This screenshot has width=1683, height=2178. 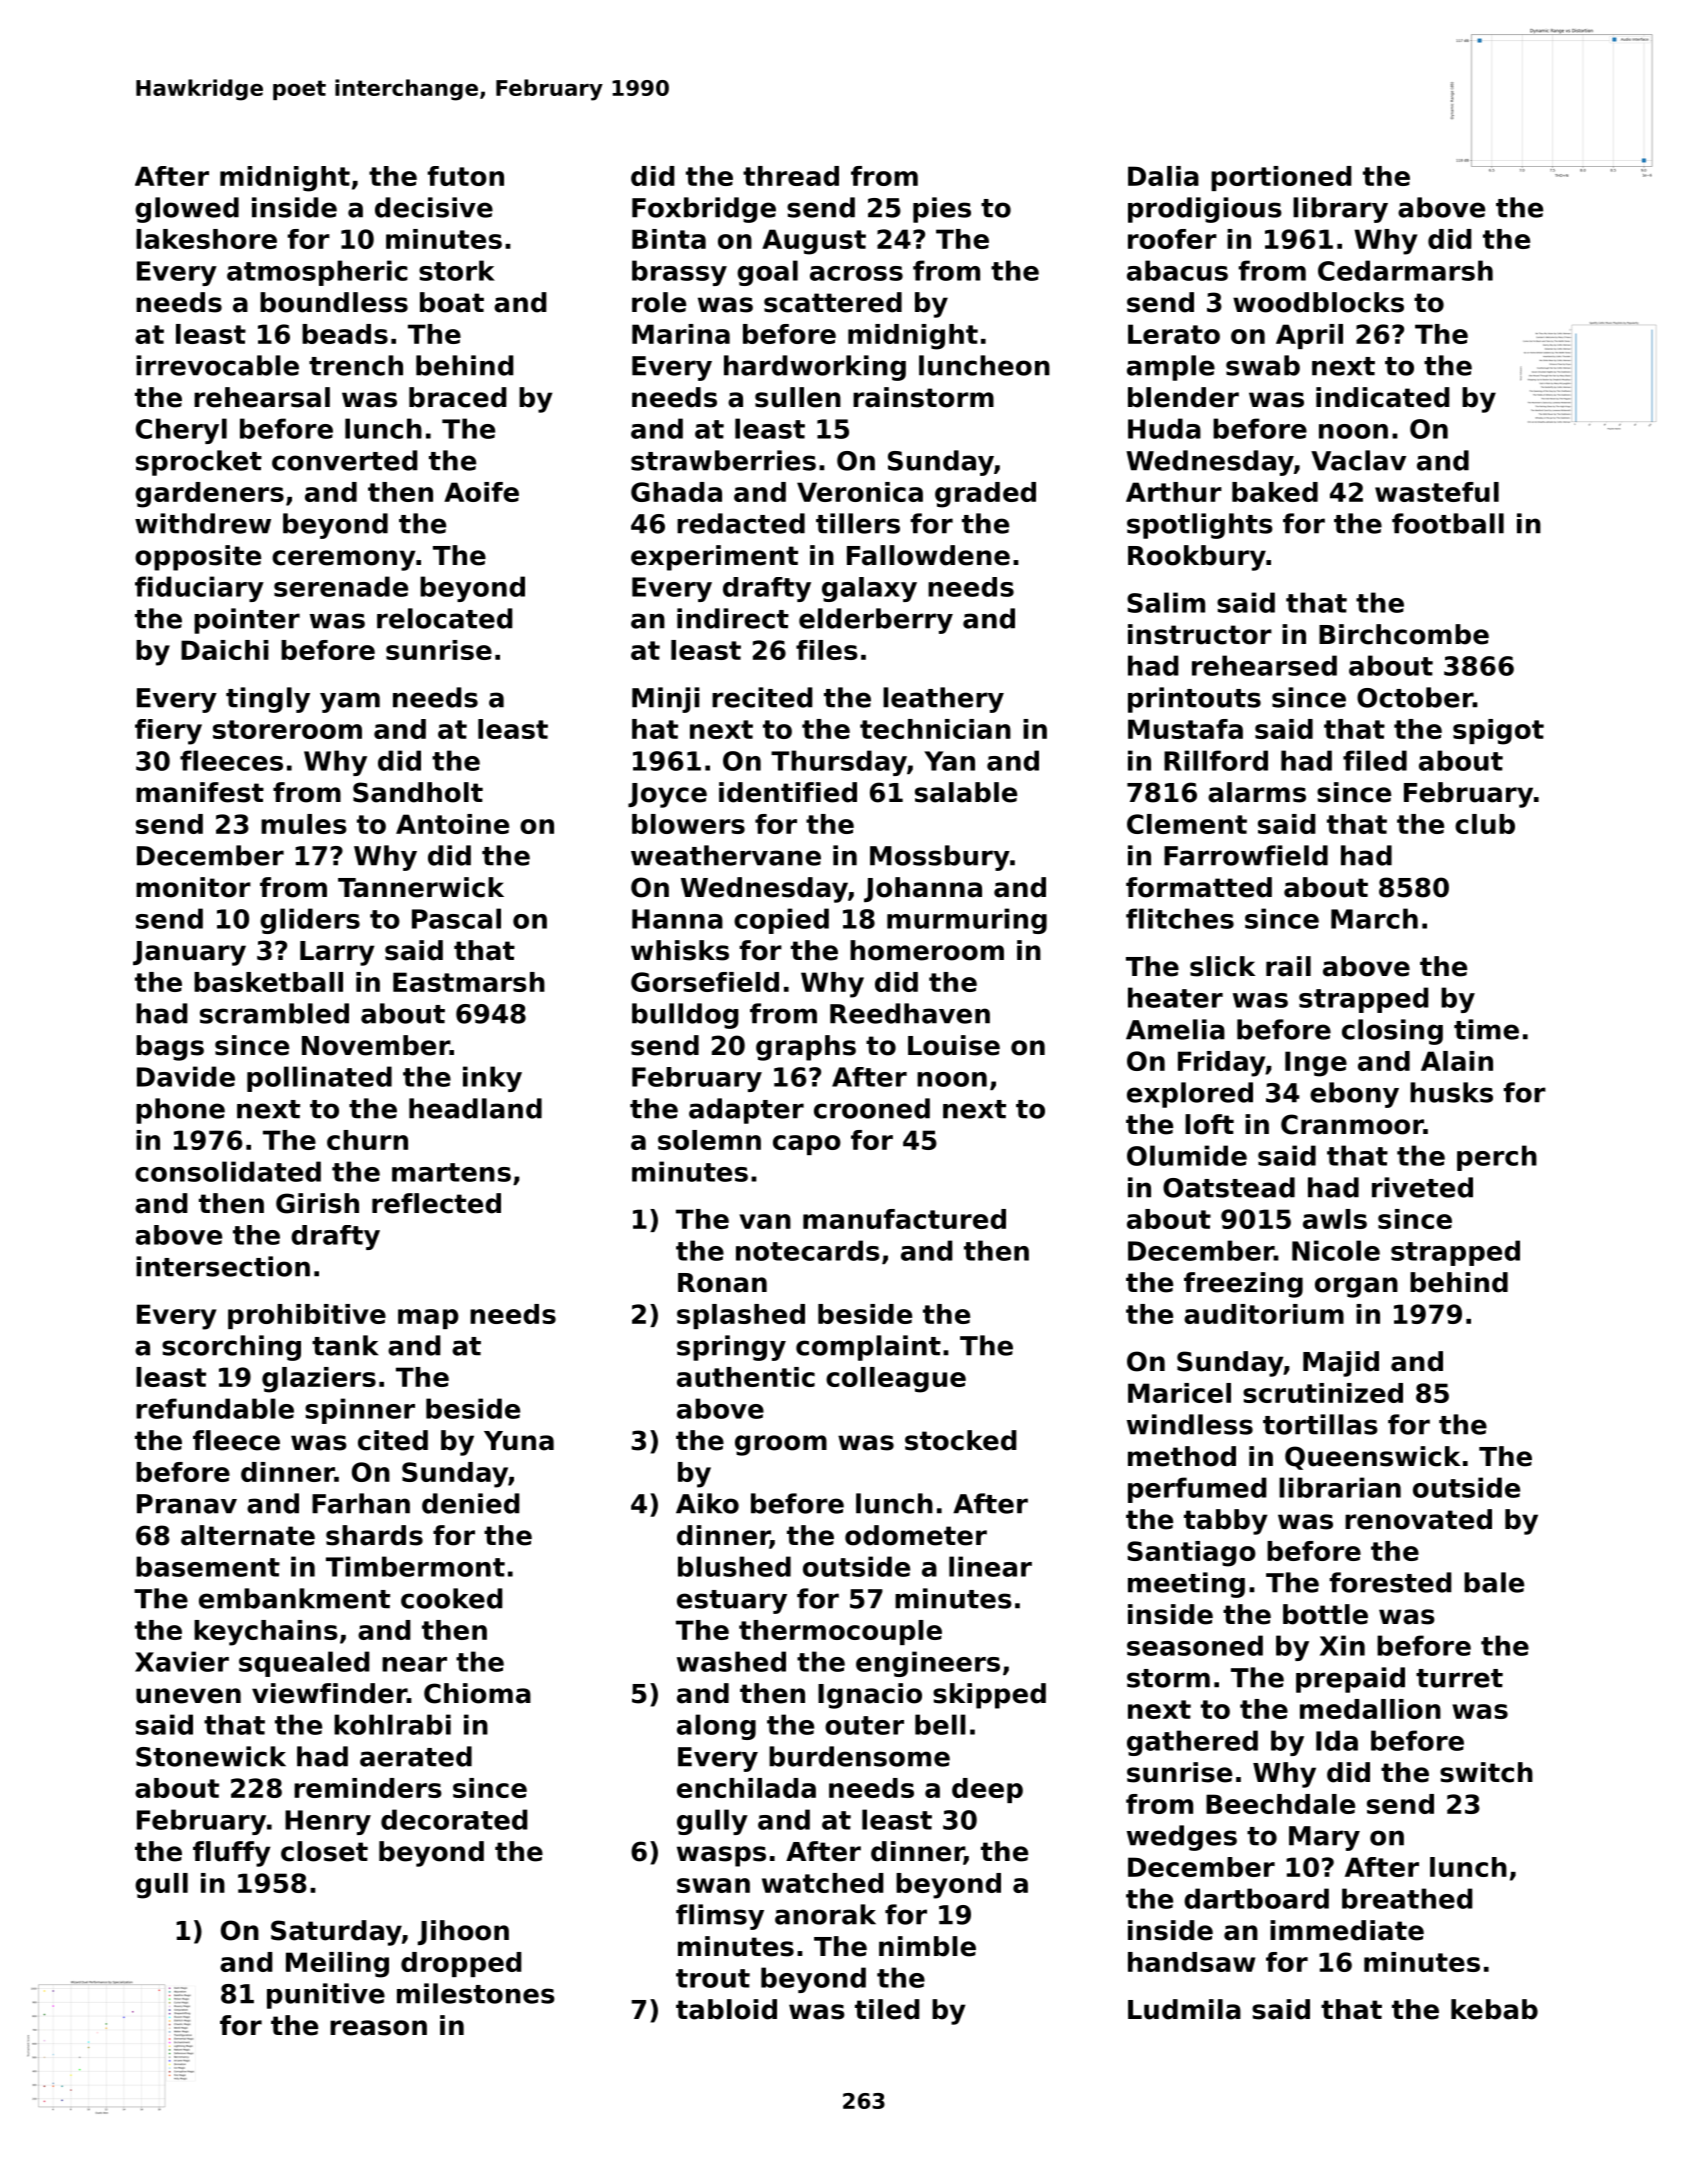 What do you see at coordinates (869, 589) in the screenshot?
I see `galaxy` at bounding box center [869, 589].
